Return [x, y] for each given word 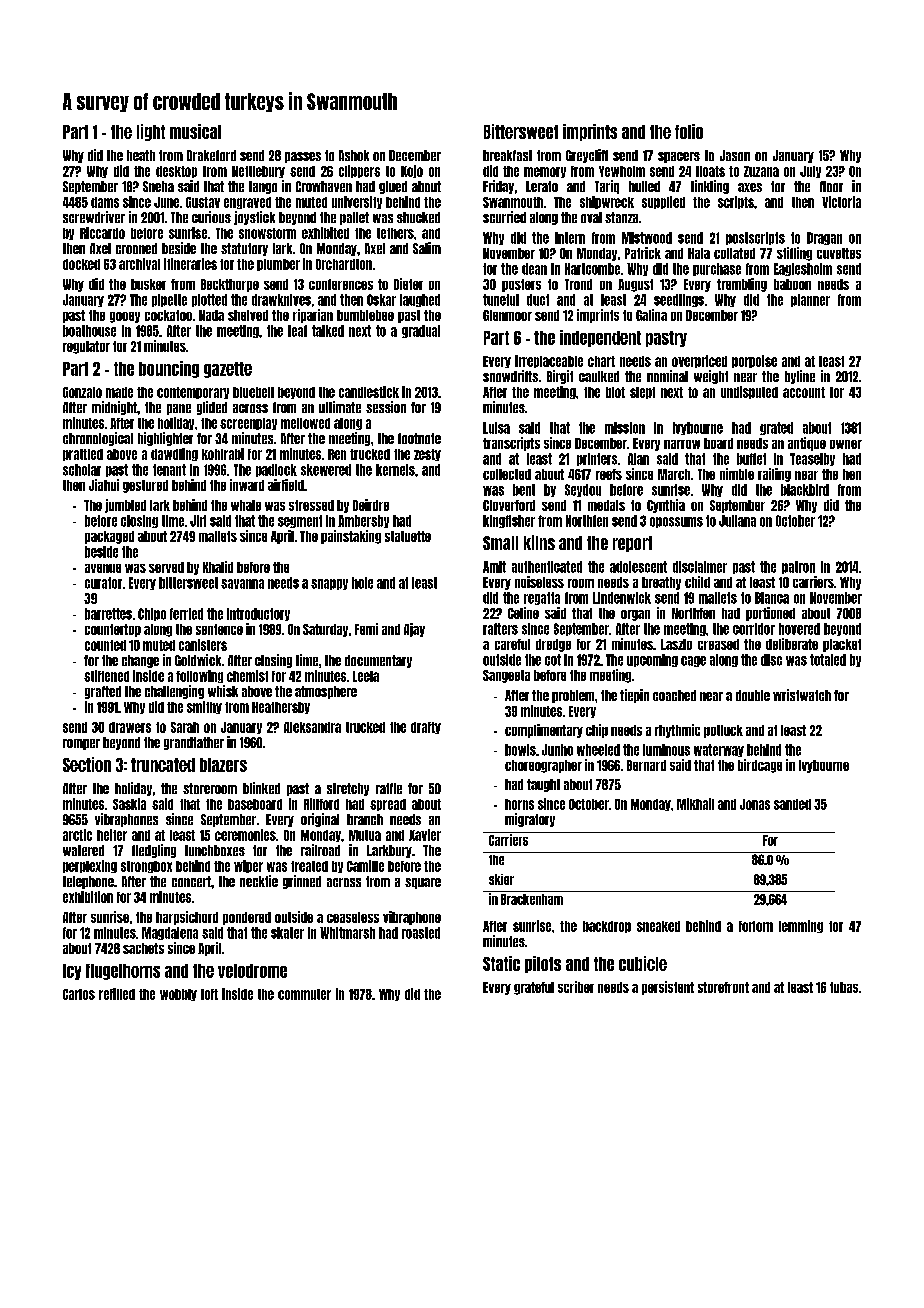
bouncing [169, 369]
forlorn [756, 926]
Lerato [542, 186]
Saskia [129, 804]
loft [209, 994]
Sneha [158, 186]
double [753, 695]
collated [734, 253]
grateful [534, 988]
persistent [668, 988]
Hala [699, 253]
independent [600, 338]
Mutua [365, 835]
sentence [219, 629]
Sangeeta [506, 676]
